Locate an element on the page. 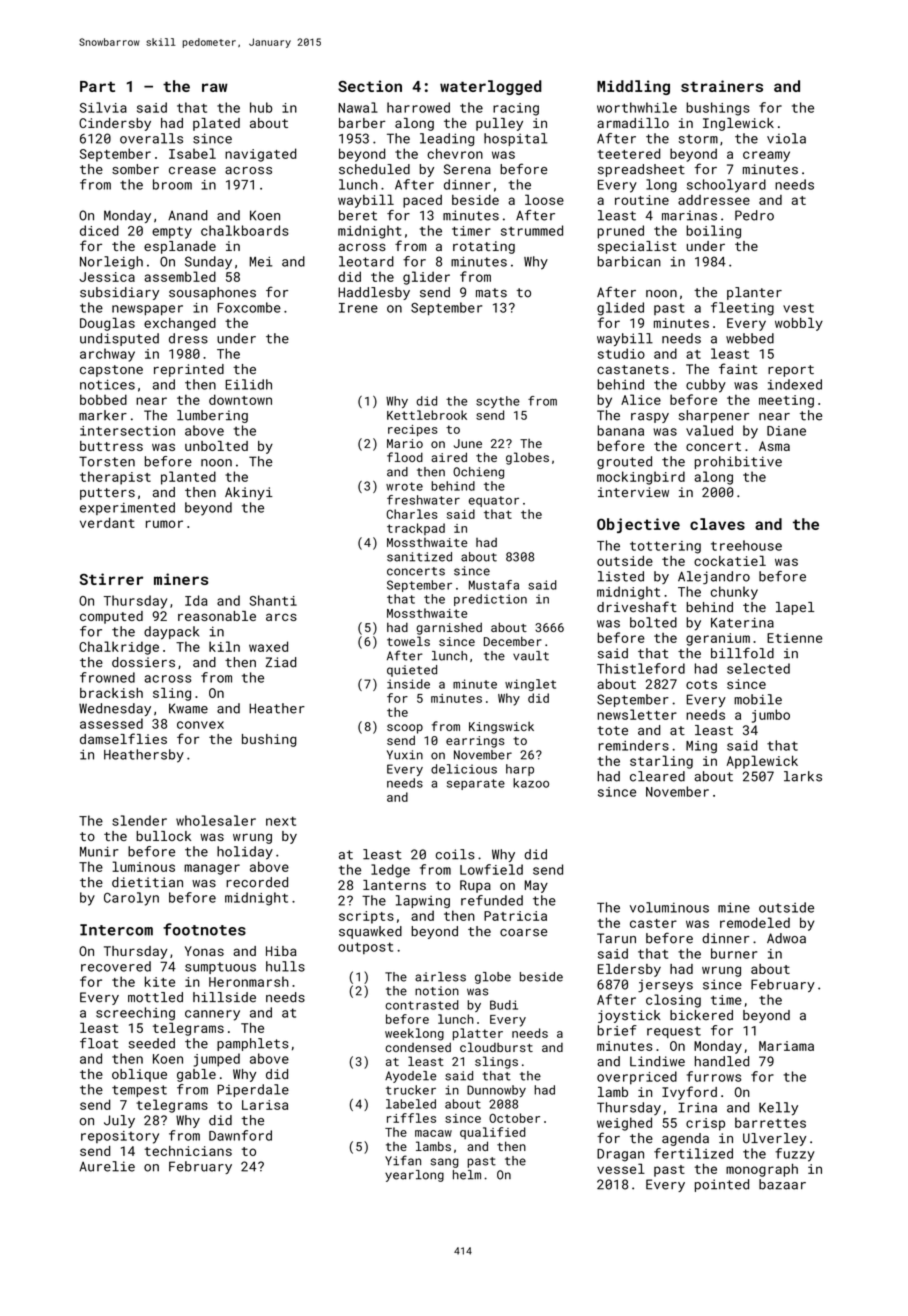 This page has width=908, height=1316. chalkboards is located at coordinates (245, 230).
